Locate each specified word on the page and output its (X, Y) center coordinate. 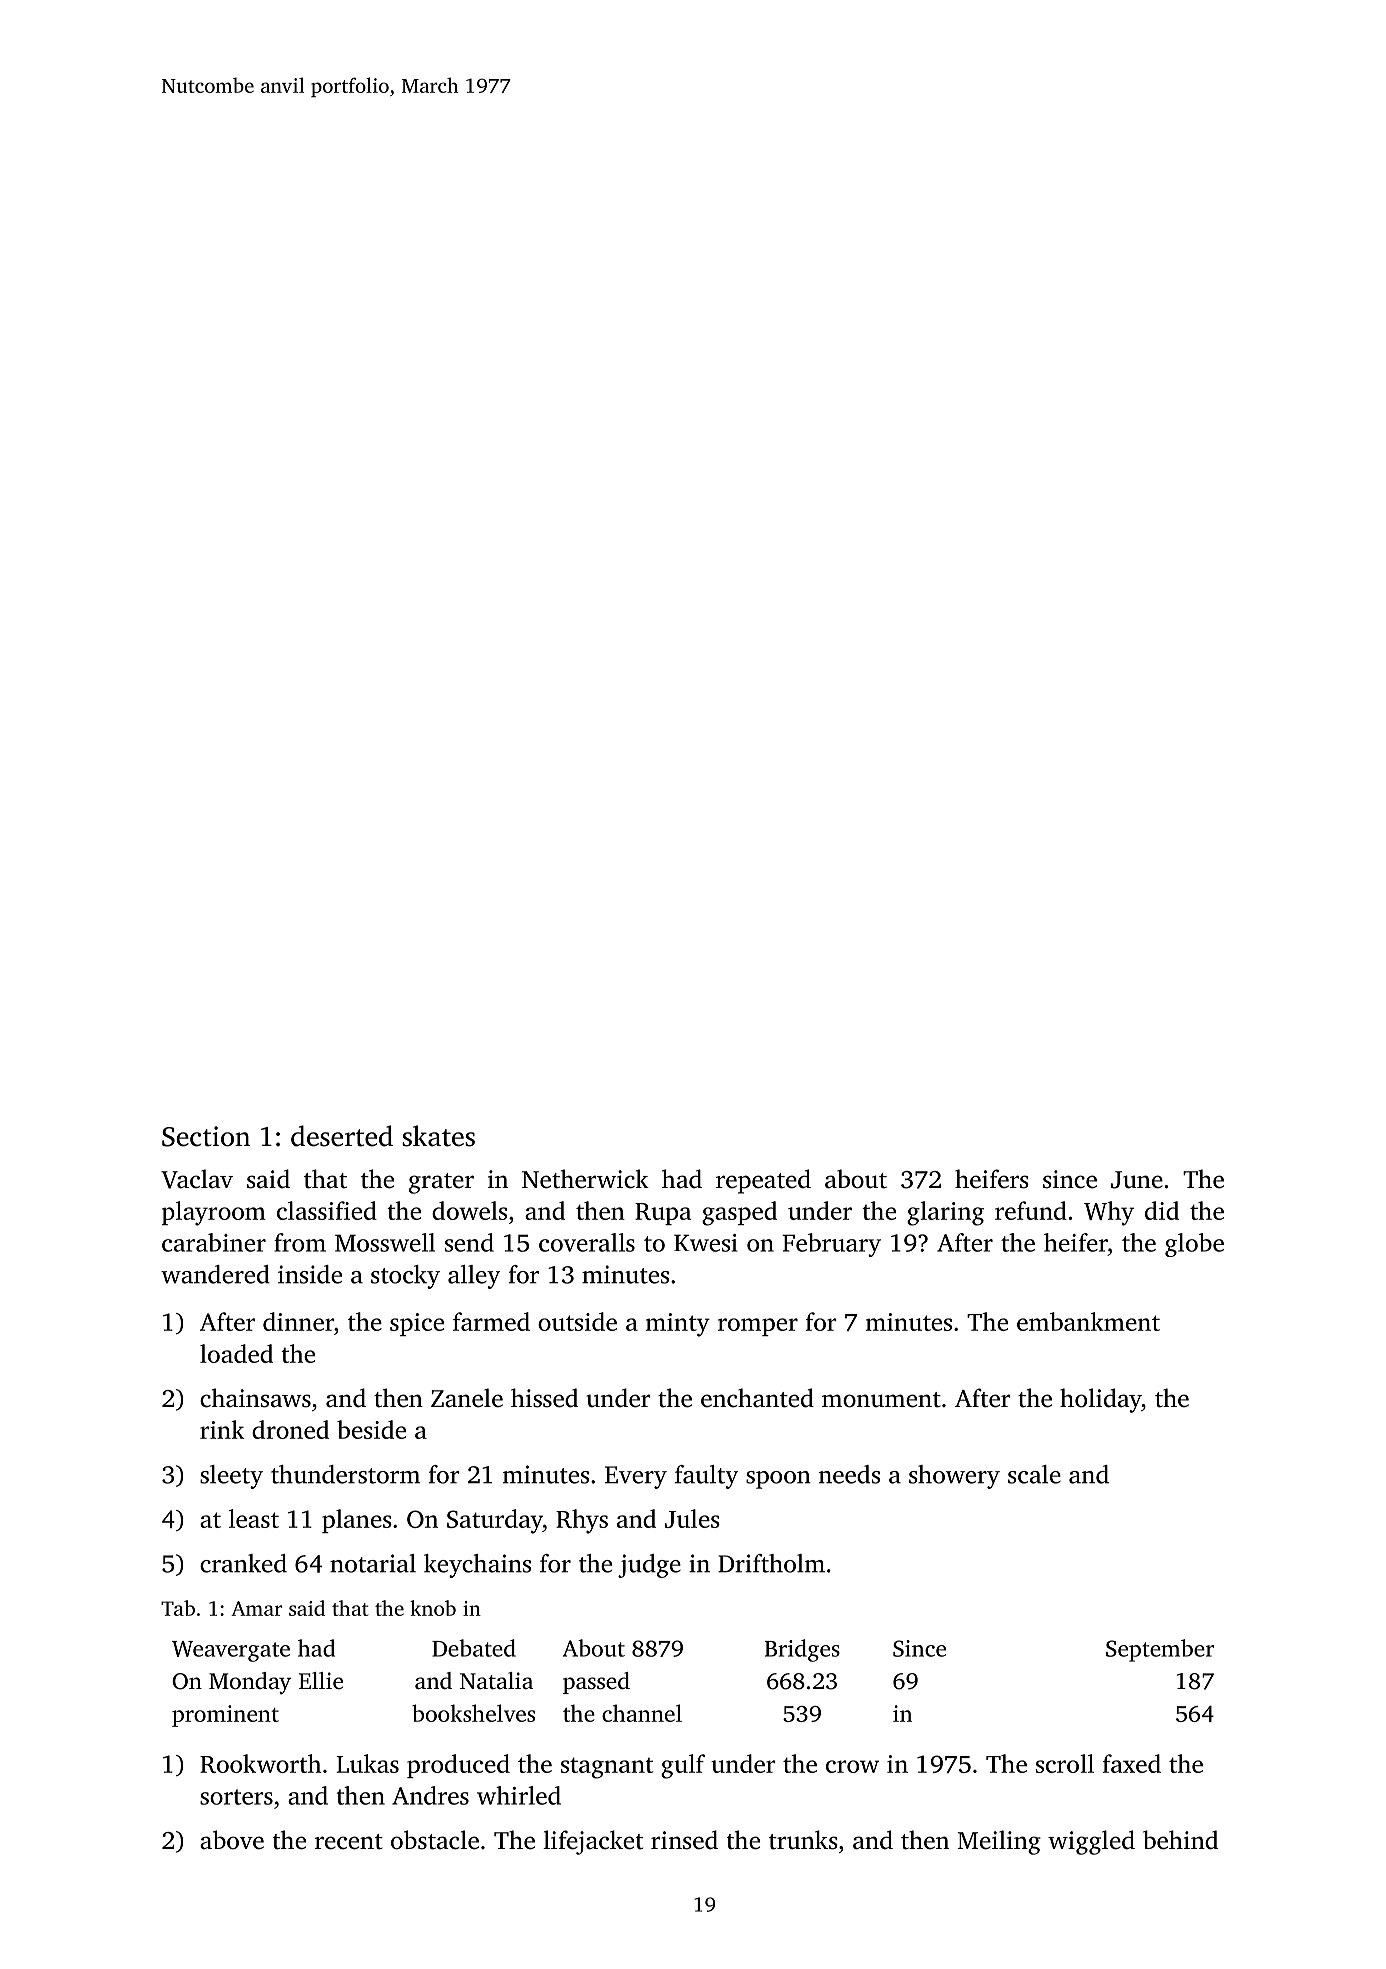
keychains (477, 1566)
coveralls (587, 1242)
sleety (231, 1477)
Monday (250, 1683)
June (1137, 1180)
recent (349, 1842)
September (1160, 1650)
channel (642, 1713)
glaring (945, 1213)
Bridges (802, 1650)
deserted (342, 1136)
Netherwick (585, 1179)
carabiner (214, 1242)
